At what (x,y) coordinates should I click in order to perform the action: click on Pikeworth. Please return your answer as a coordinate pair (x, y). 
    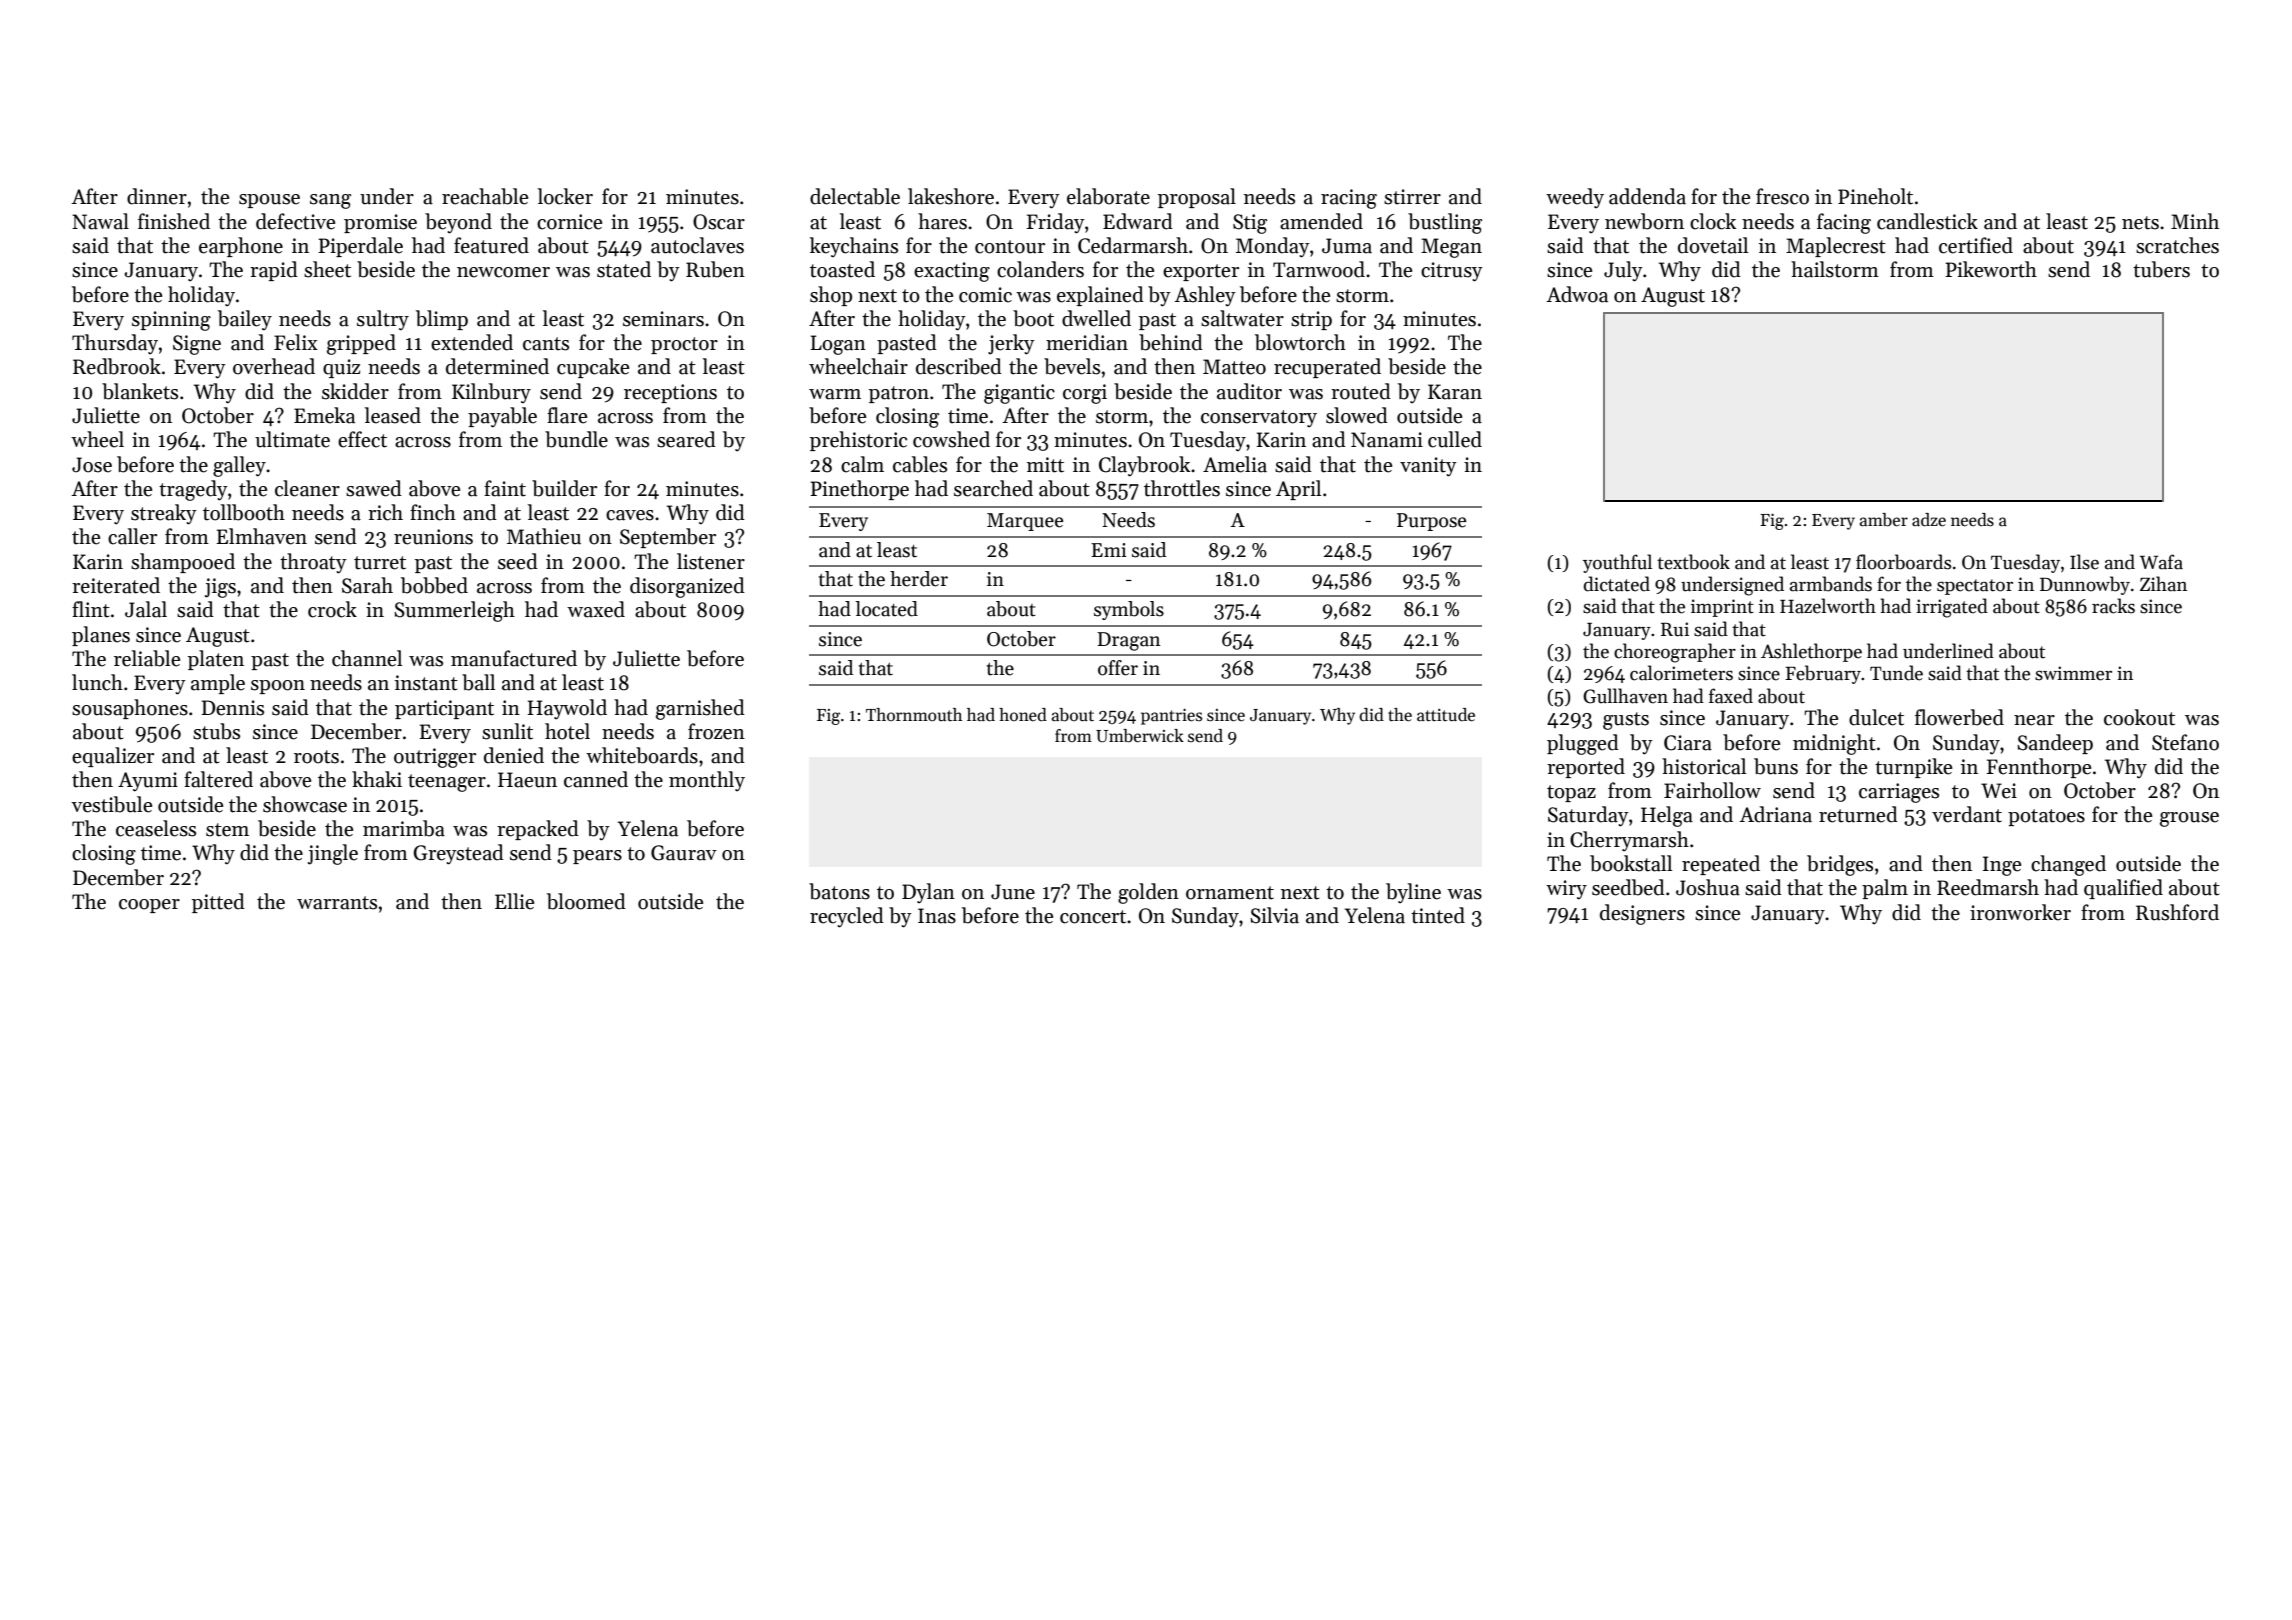
    Looking at the image, I should click on (1991, 269).
